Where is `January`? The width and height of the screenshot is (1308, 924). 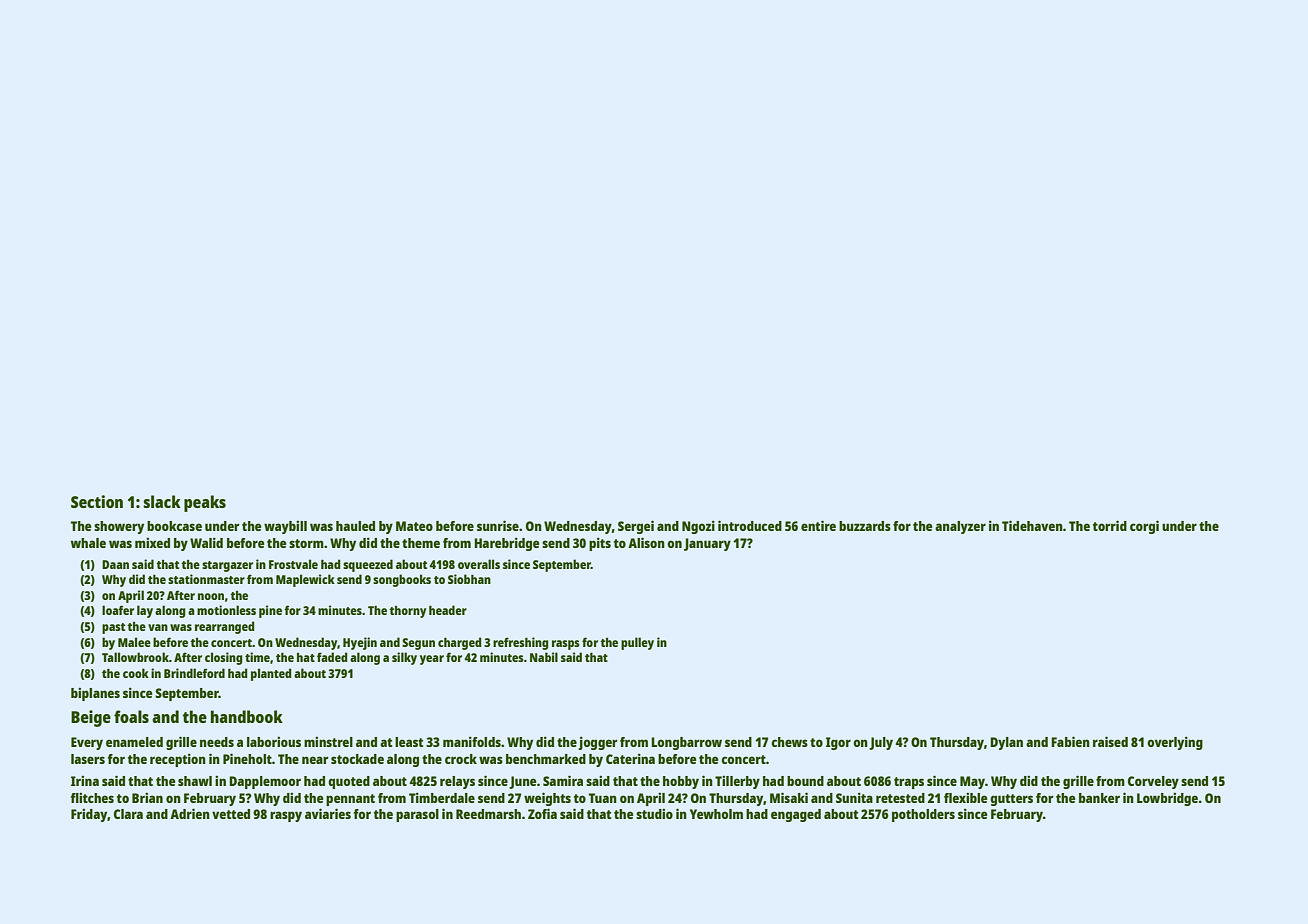
January is located at coordinates (707, 544).
